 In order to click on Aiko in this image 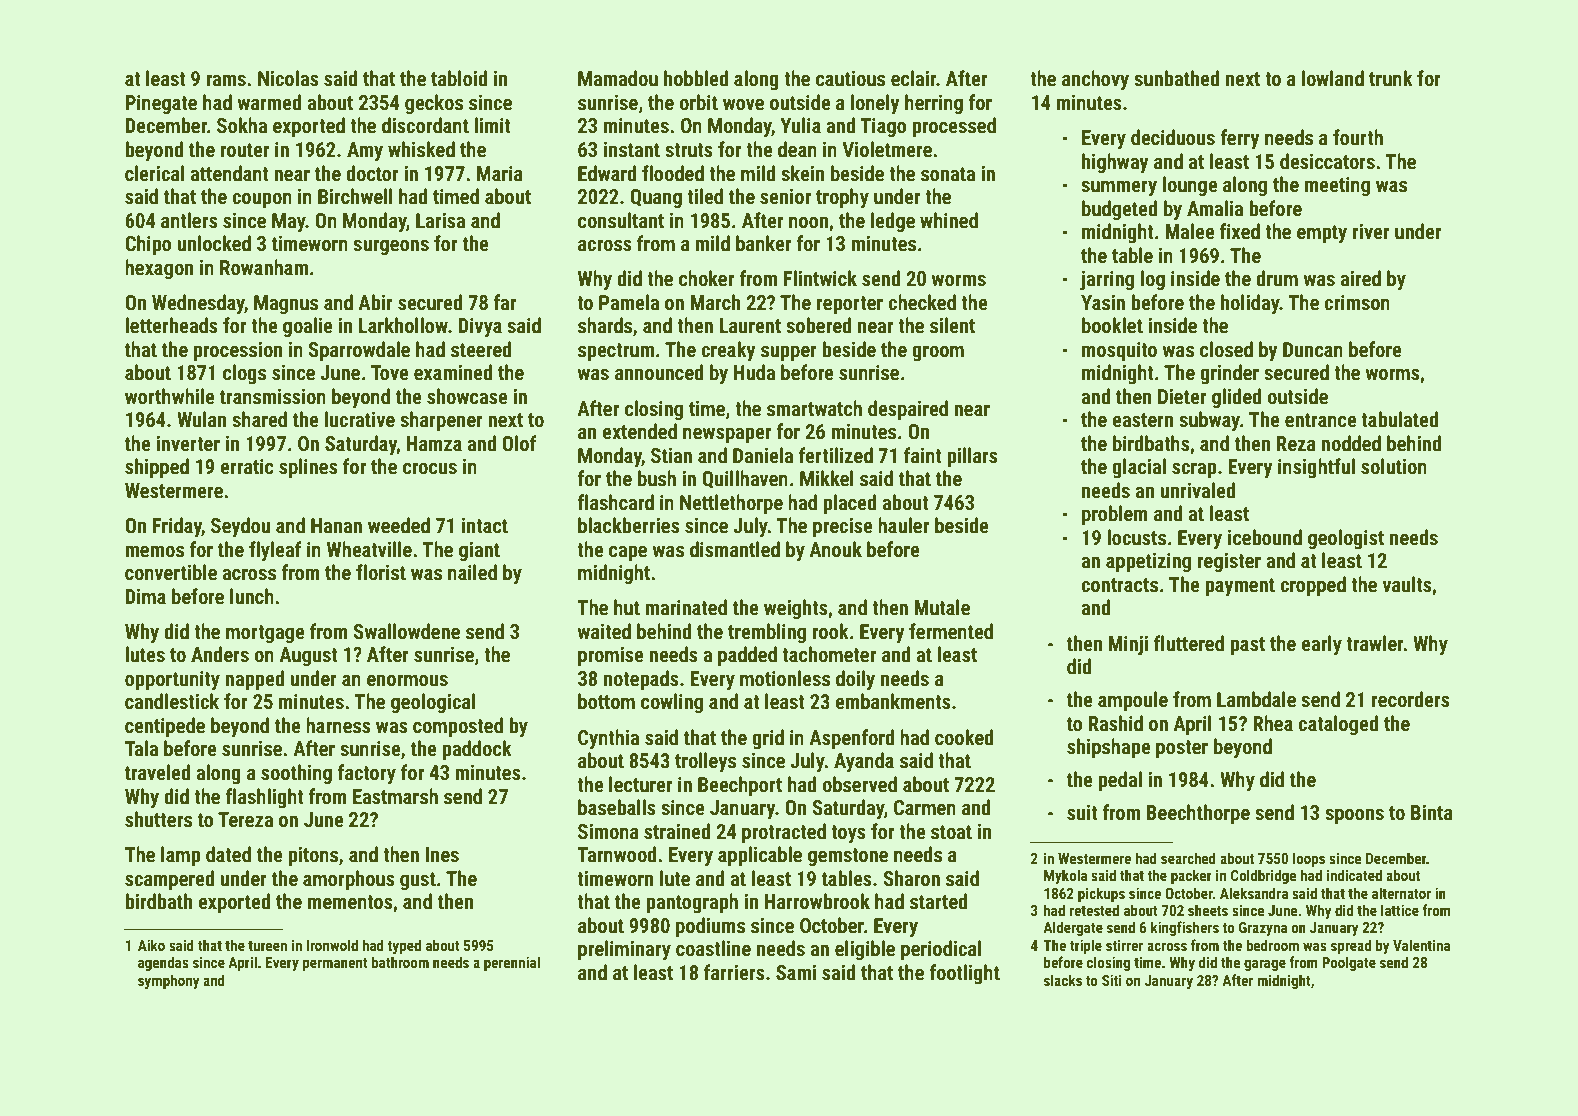, I will do `click(151, 945)`.
